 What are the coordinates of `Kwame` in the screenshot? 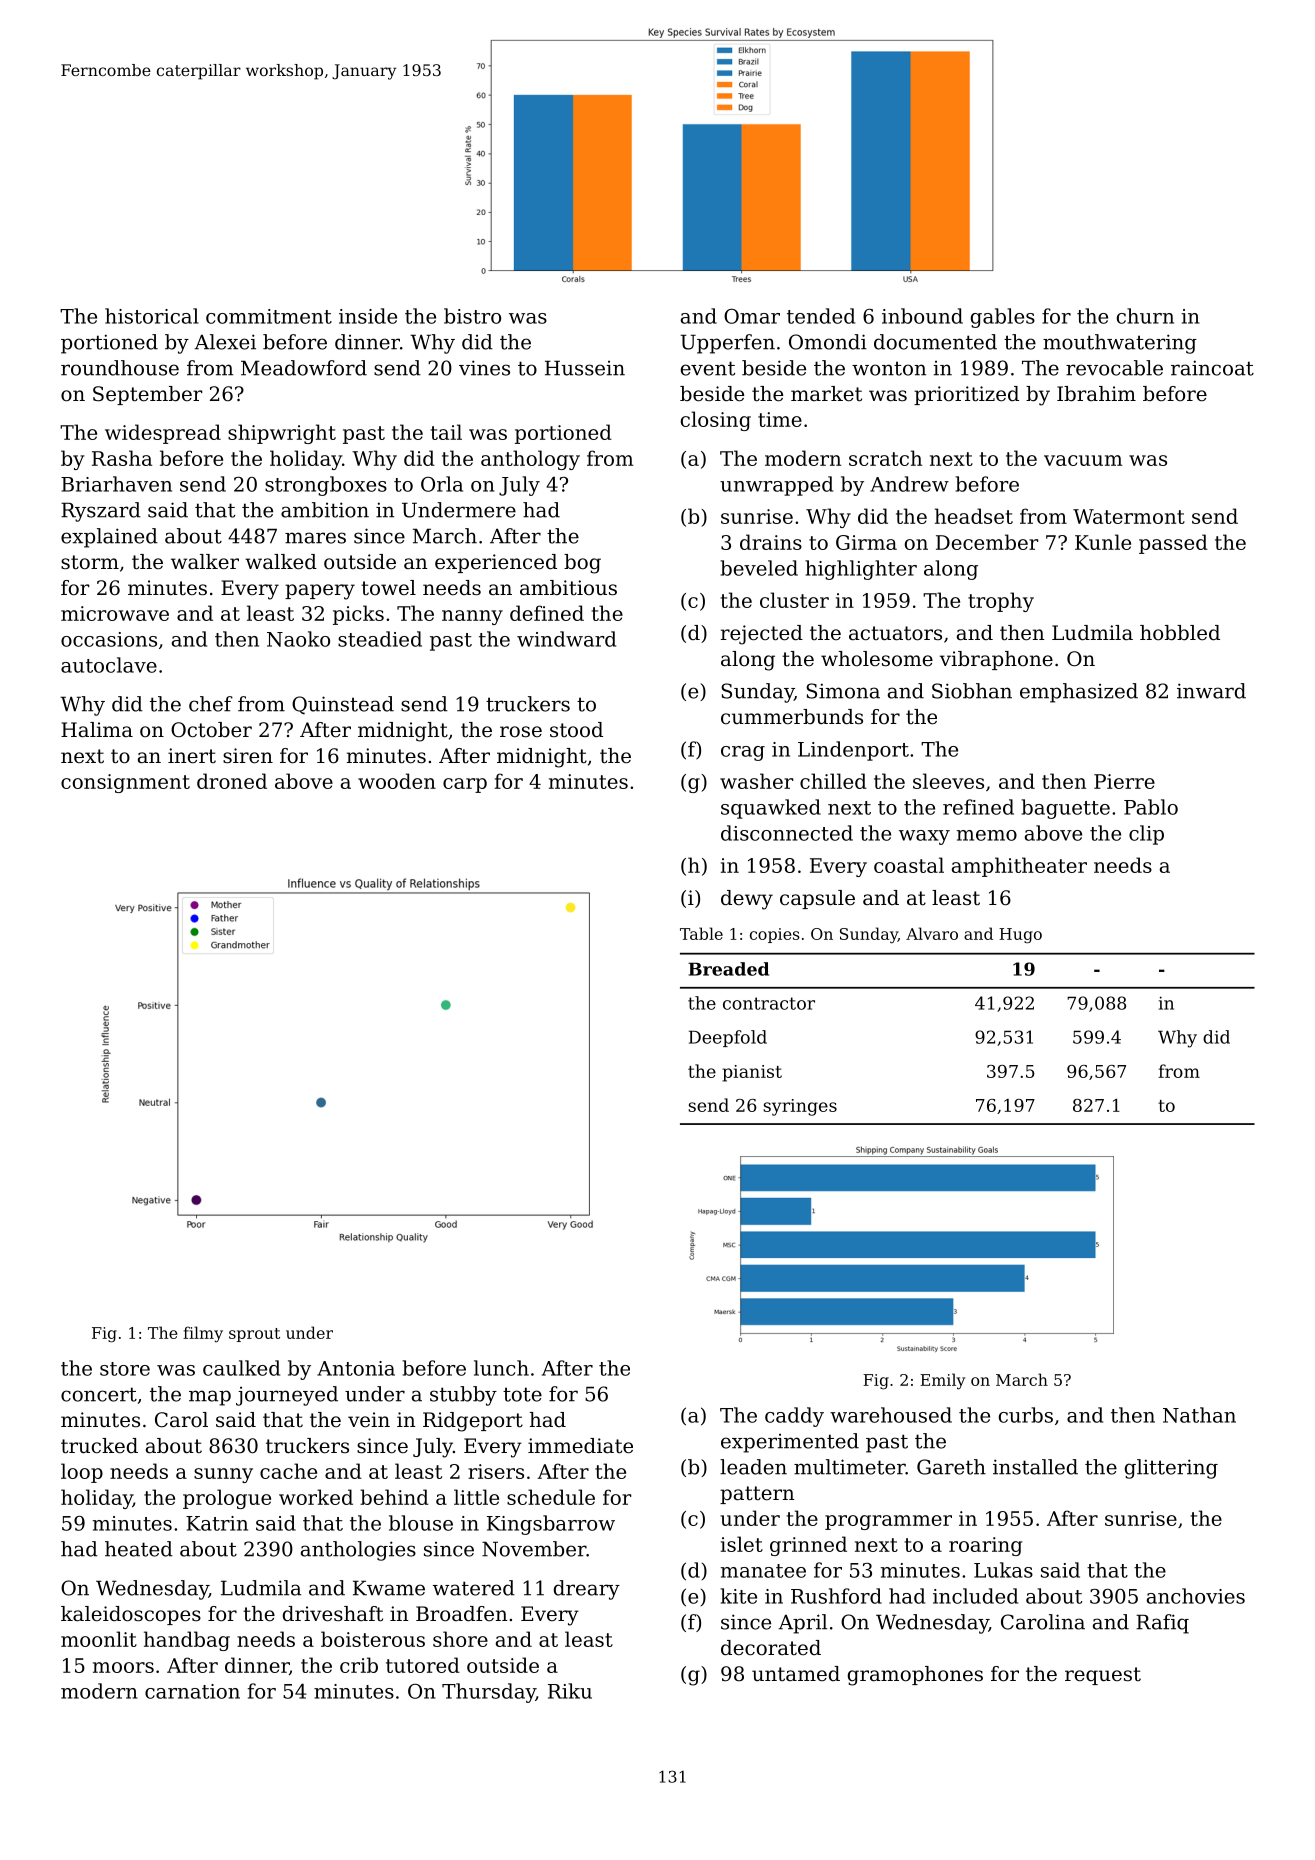 It's located at (389, 1588).
